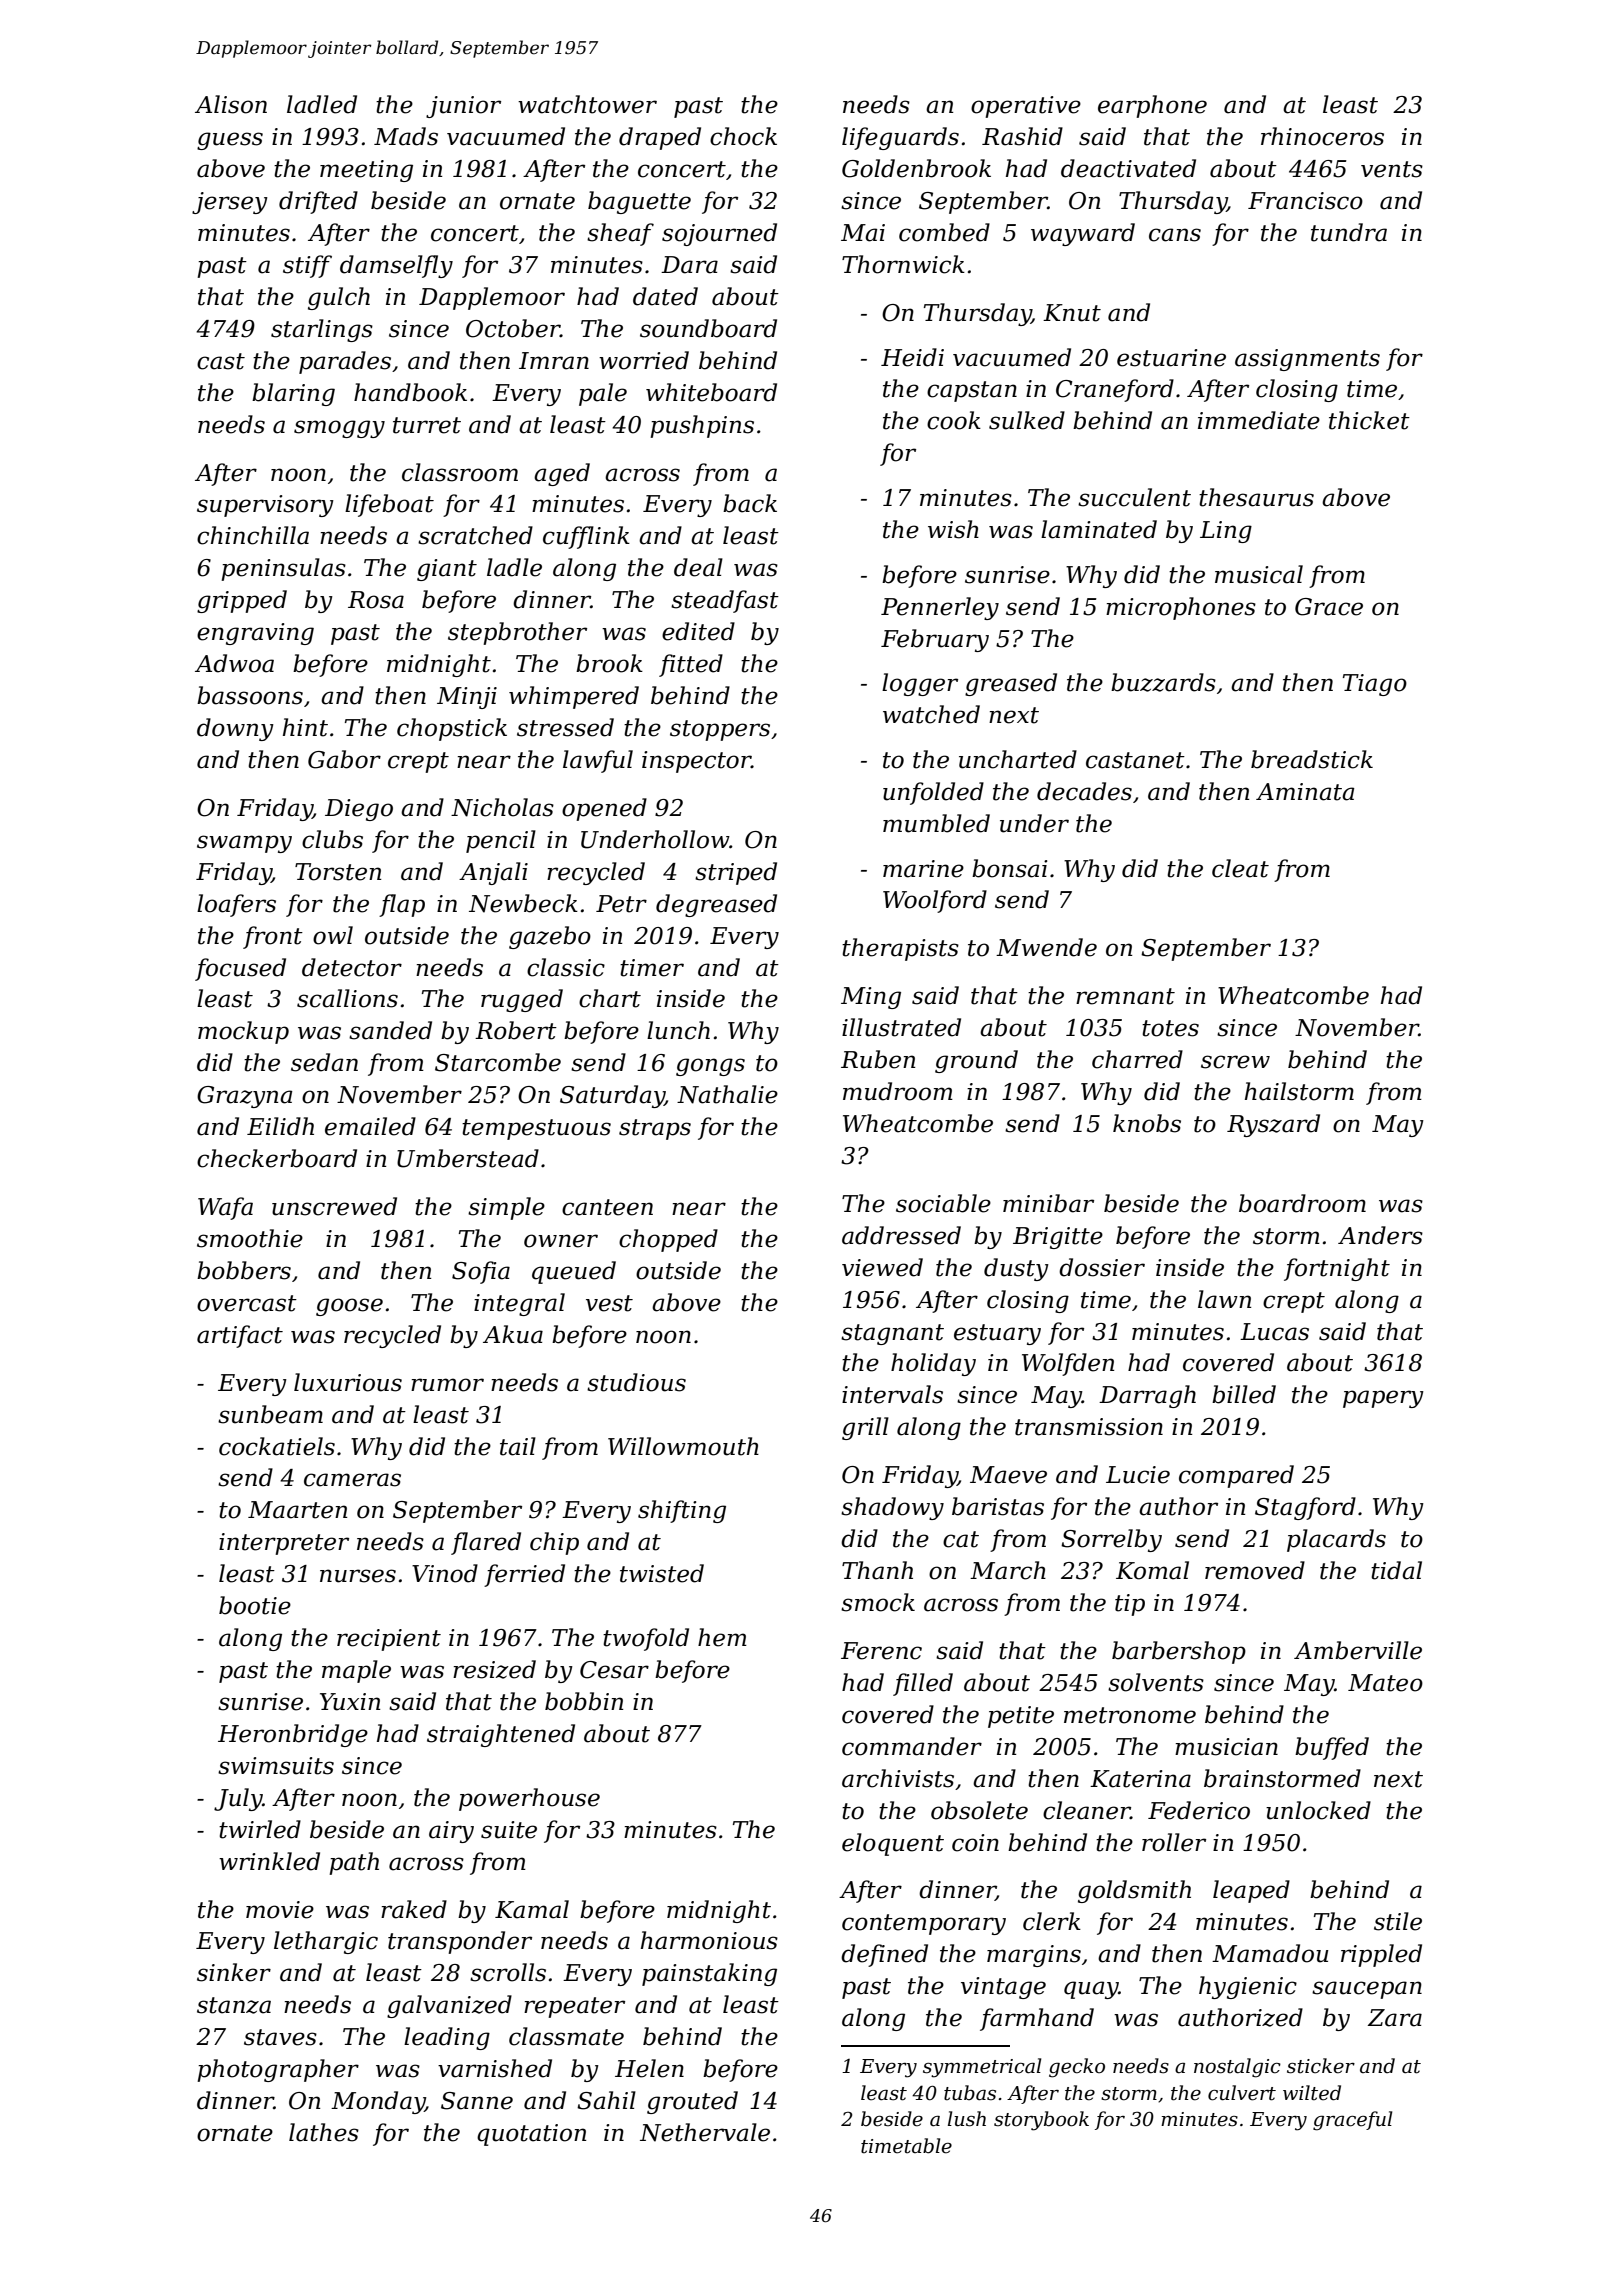 The image size is (1620, 2292). I want to click on stagnant, so click(892, 1334).
